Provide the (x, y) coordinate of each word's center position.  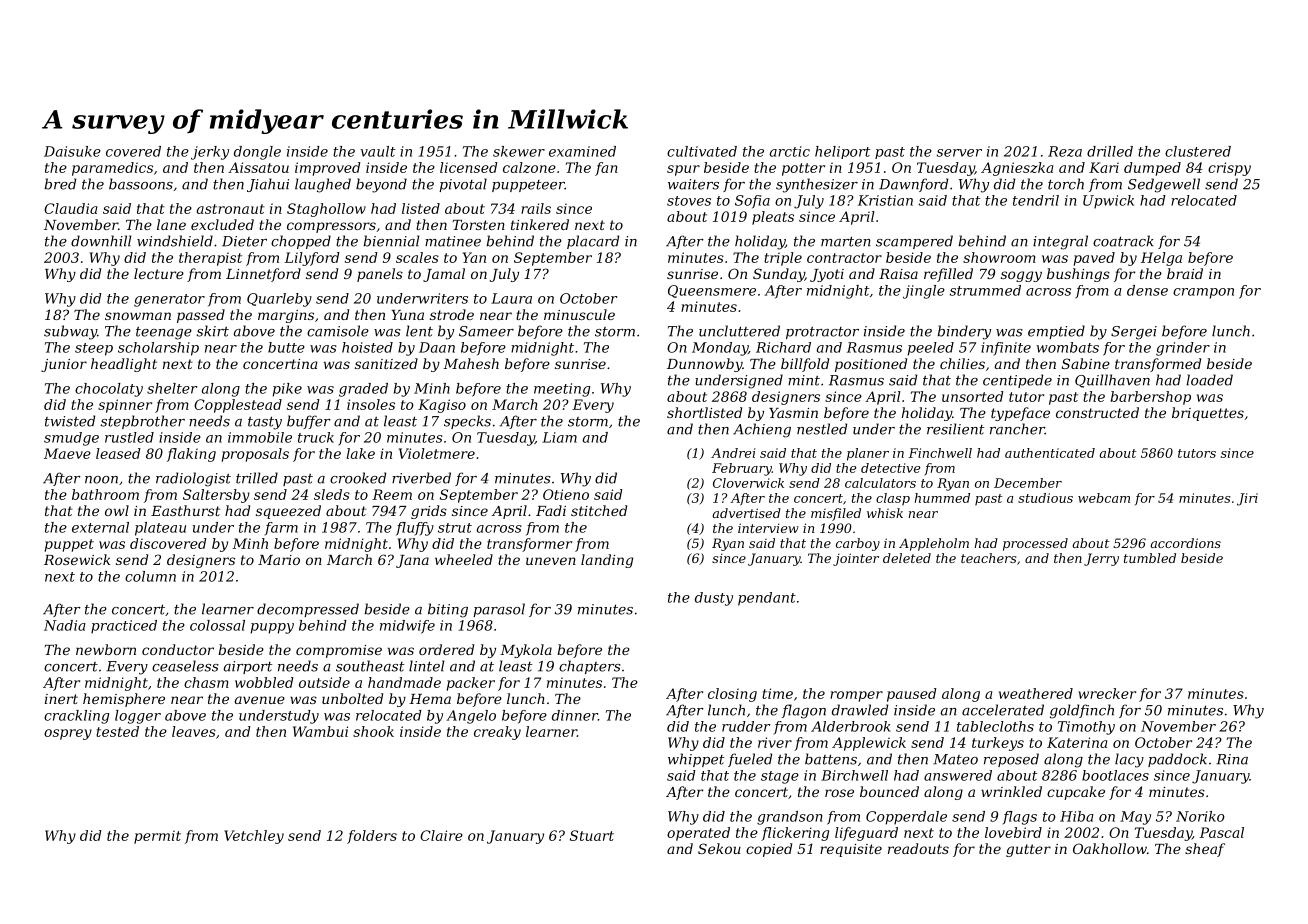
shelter (172, 388)
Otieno (566, 494)
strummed (985, 290)
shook (373, 731)
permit (157, 837)
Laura (511, 298)
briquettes (1208, 414)
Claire (441, 835)
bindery (964, 332)
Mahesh (471, 363)
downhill (101, 241)
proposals (255, 455)
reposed (1011, 760)
